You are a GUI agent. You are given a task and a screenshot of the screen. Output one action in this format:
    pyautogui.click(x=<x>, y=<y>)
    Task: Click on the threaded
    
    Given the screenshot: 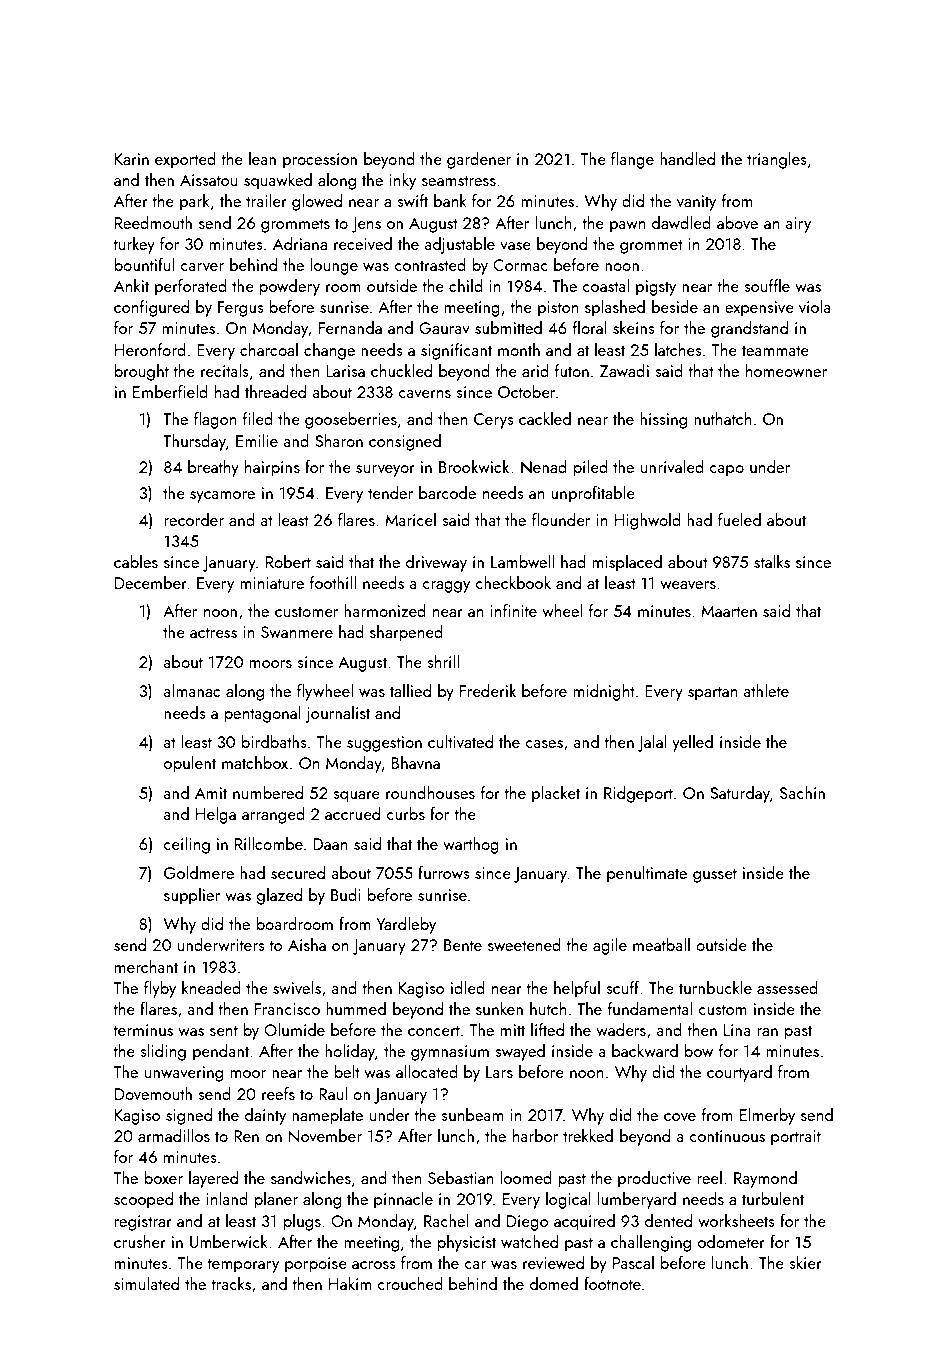 What is the action you would take?
    pyautogui.click(x=275, y=391)
